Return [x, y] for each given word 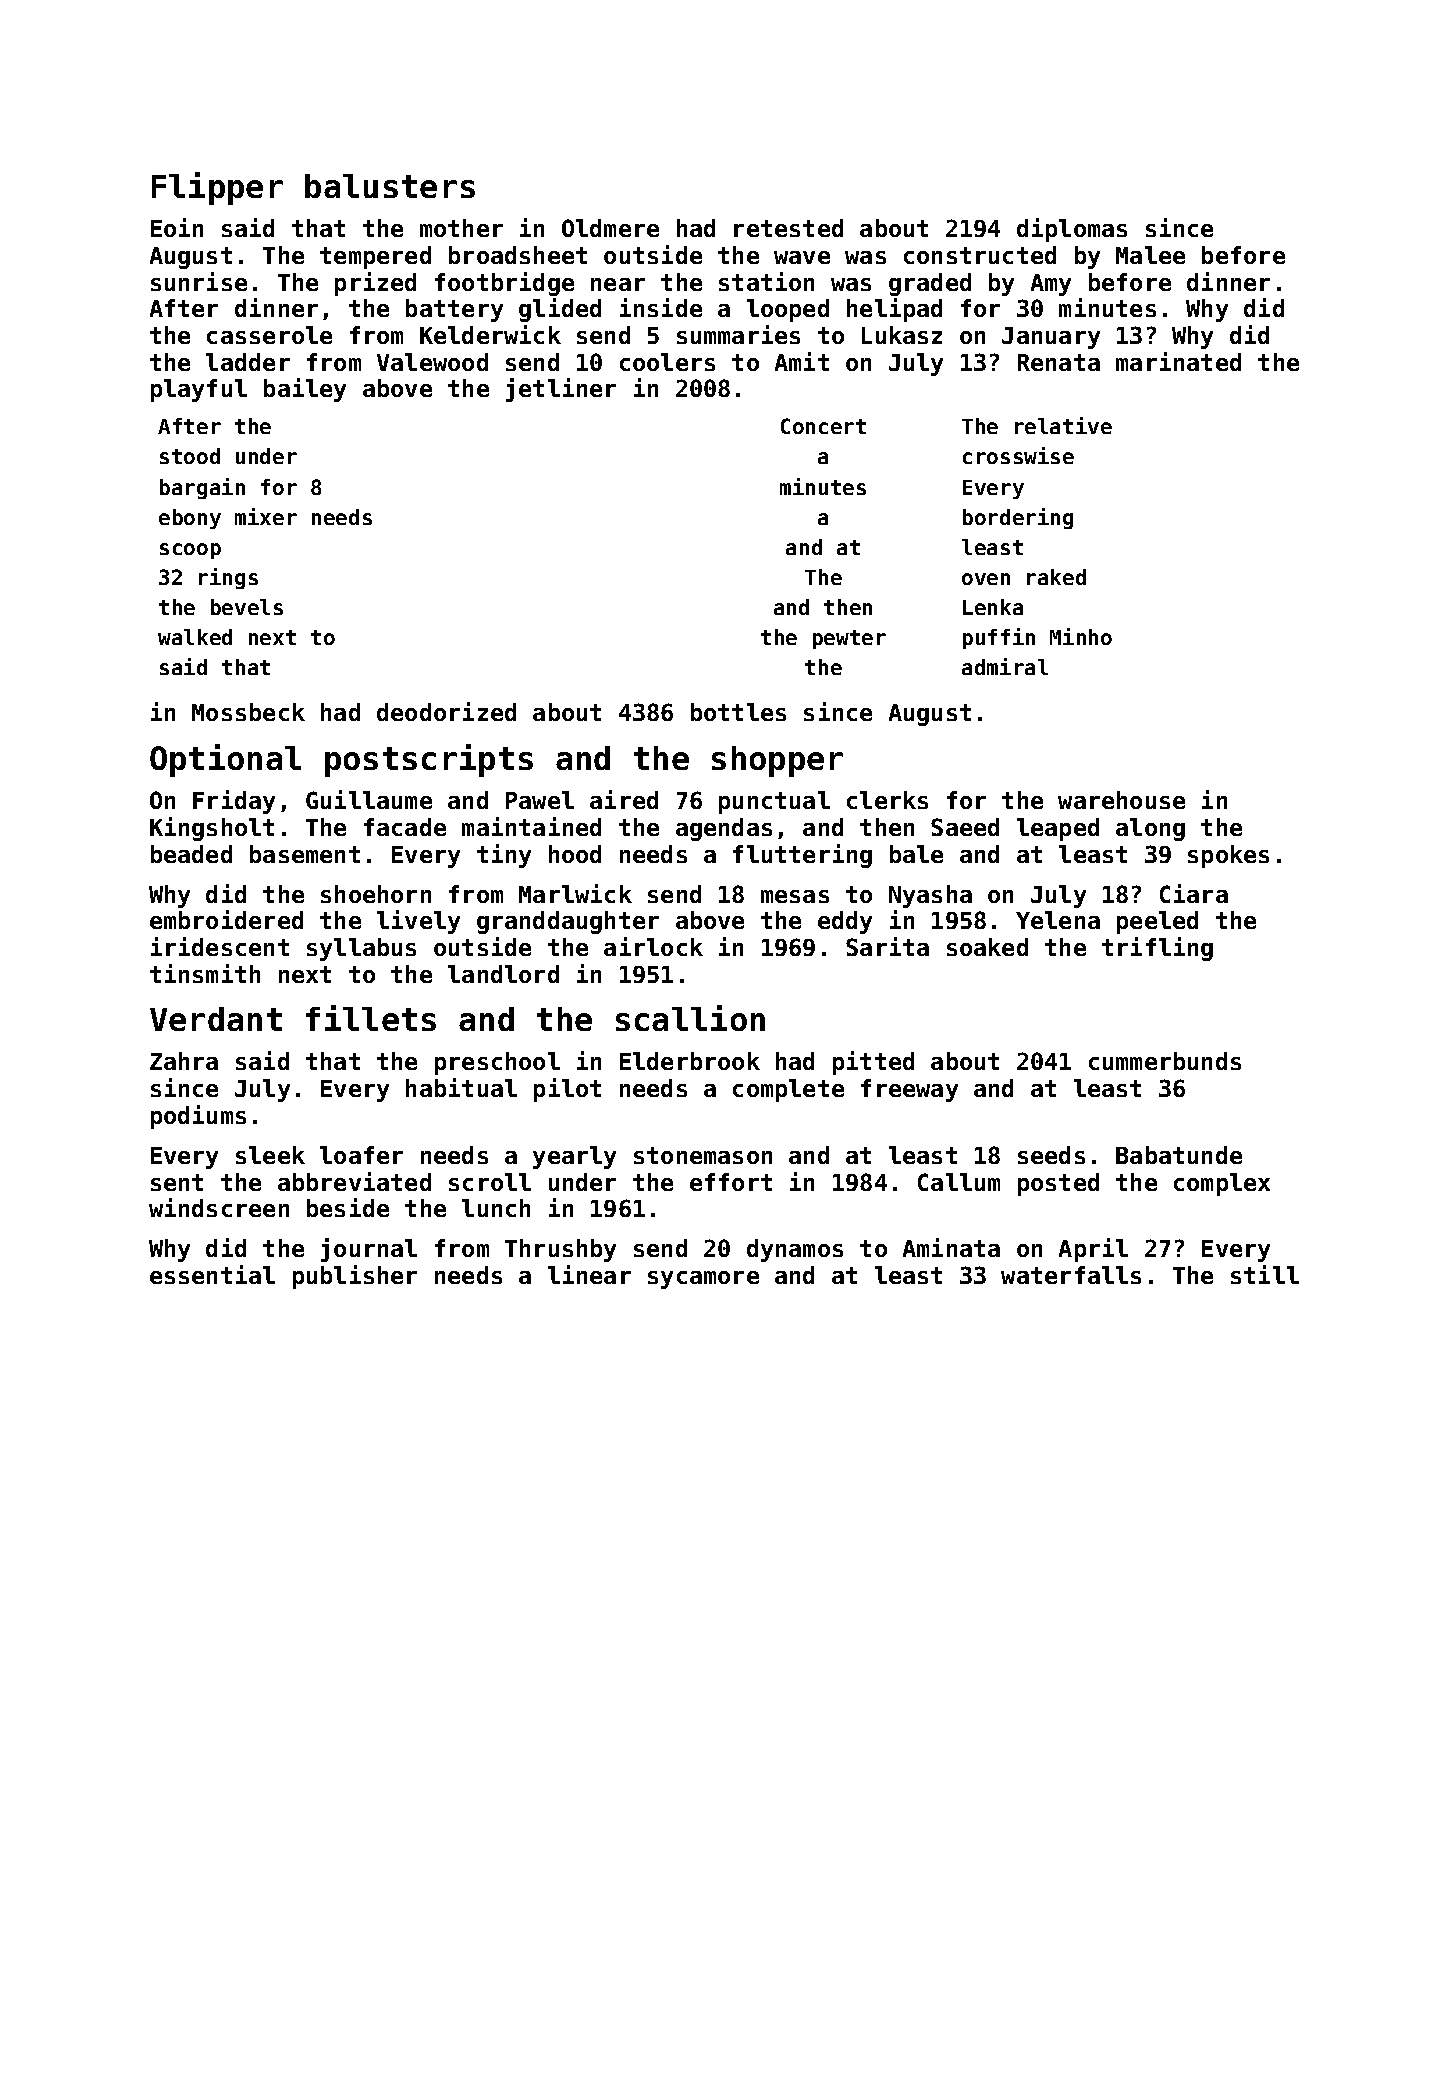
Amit [802, 361]
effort [731, 1182]
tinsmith [205, 973]
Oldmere [610, 228]
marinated [1178, 361]
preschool [497, 1063]
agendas [724, 829]
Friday [234, 802]
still [1265, 1274]
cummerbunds [1165, 1061]
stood [190, 456]
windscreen [219, 1207]
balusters [390, 186]
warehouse [1121, 800]
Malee [1150, 255]
